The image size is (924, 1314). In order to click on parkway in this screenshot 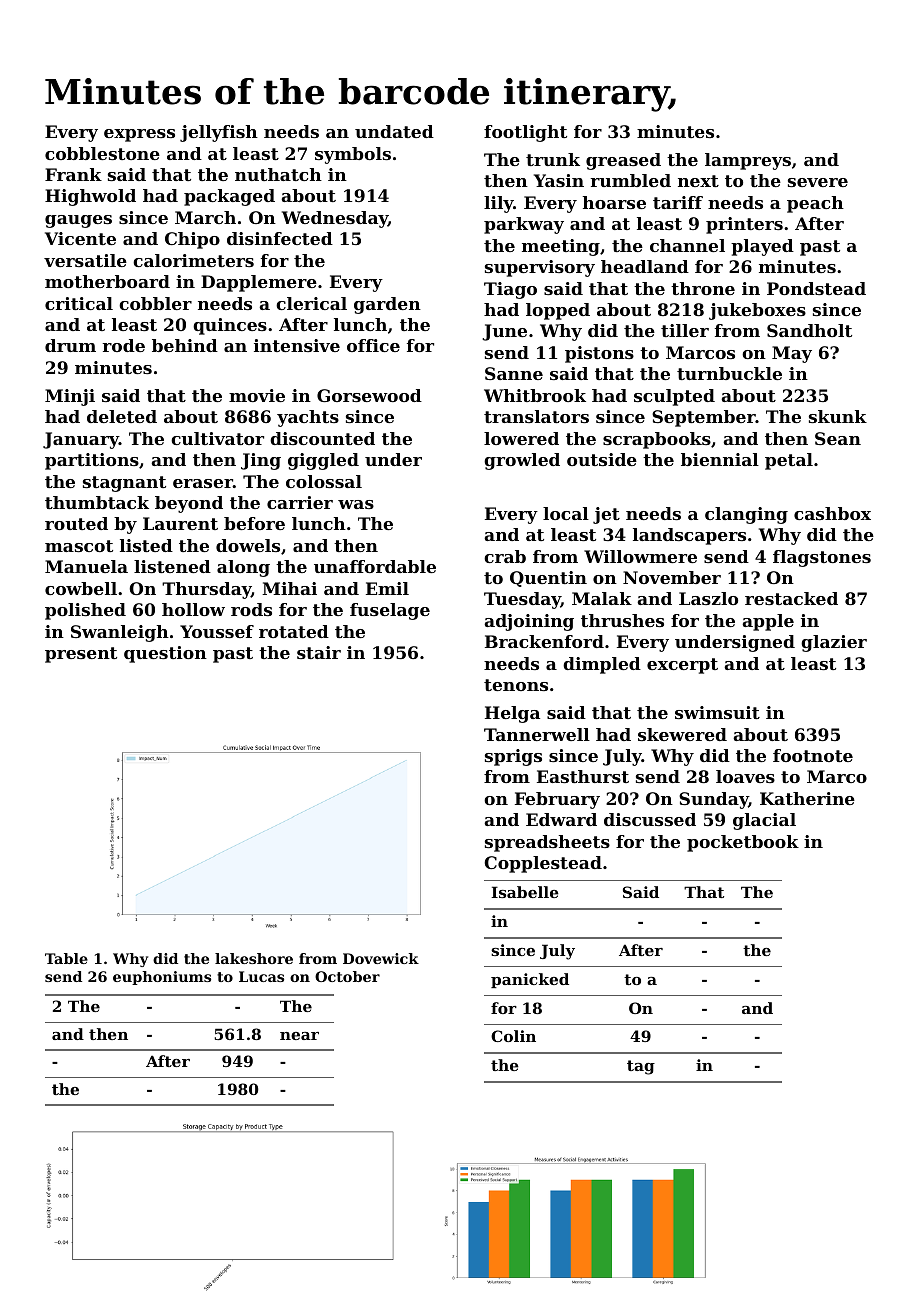, I will do `click(524, 225)`.
